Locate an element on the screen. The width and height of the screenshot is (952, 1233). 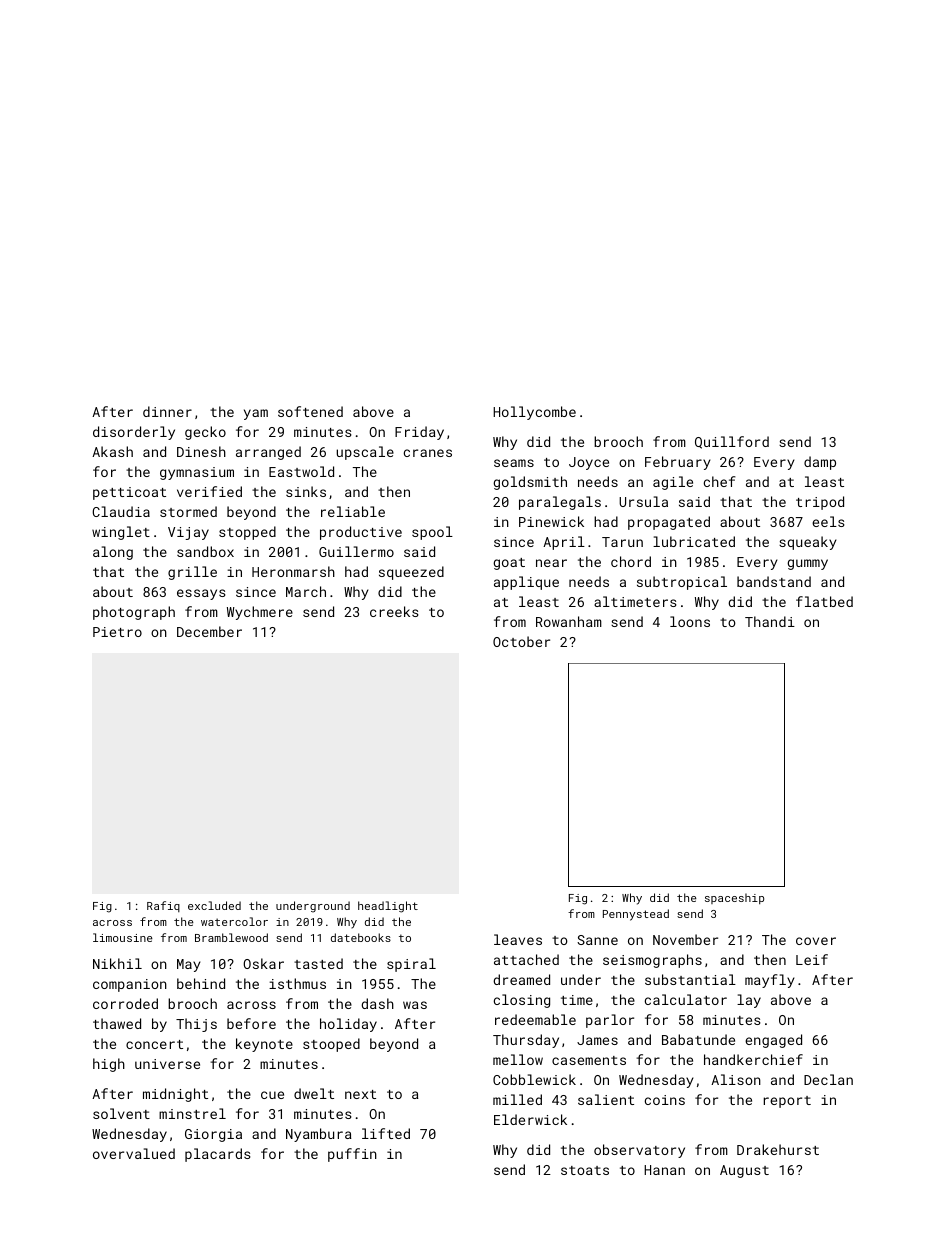
spaceship is located at coordinates (734, 898).
